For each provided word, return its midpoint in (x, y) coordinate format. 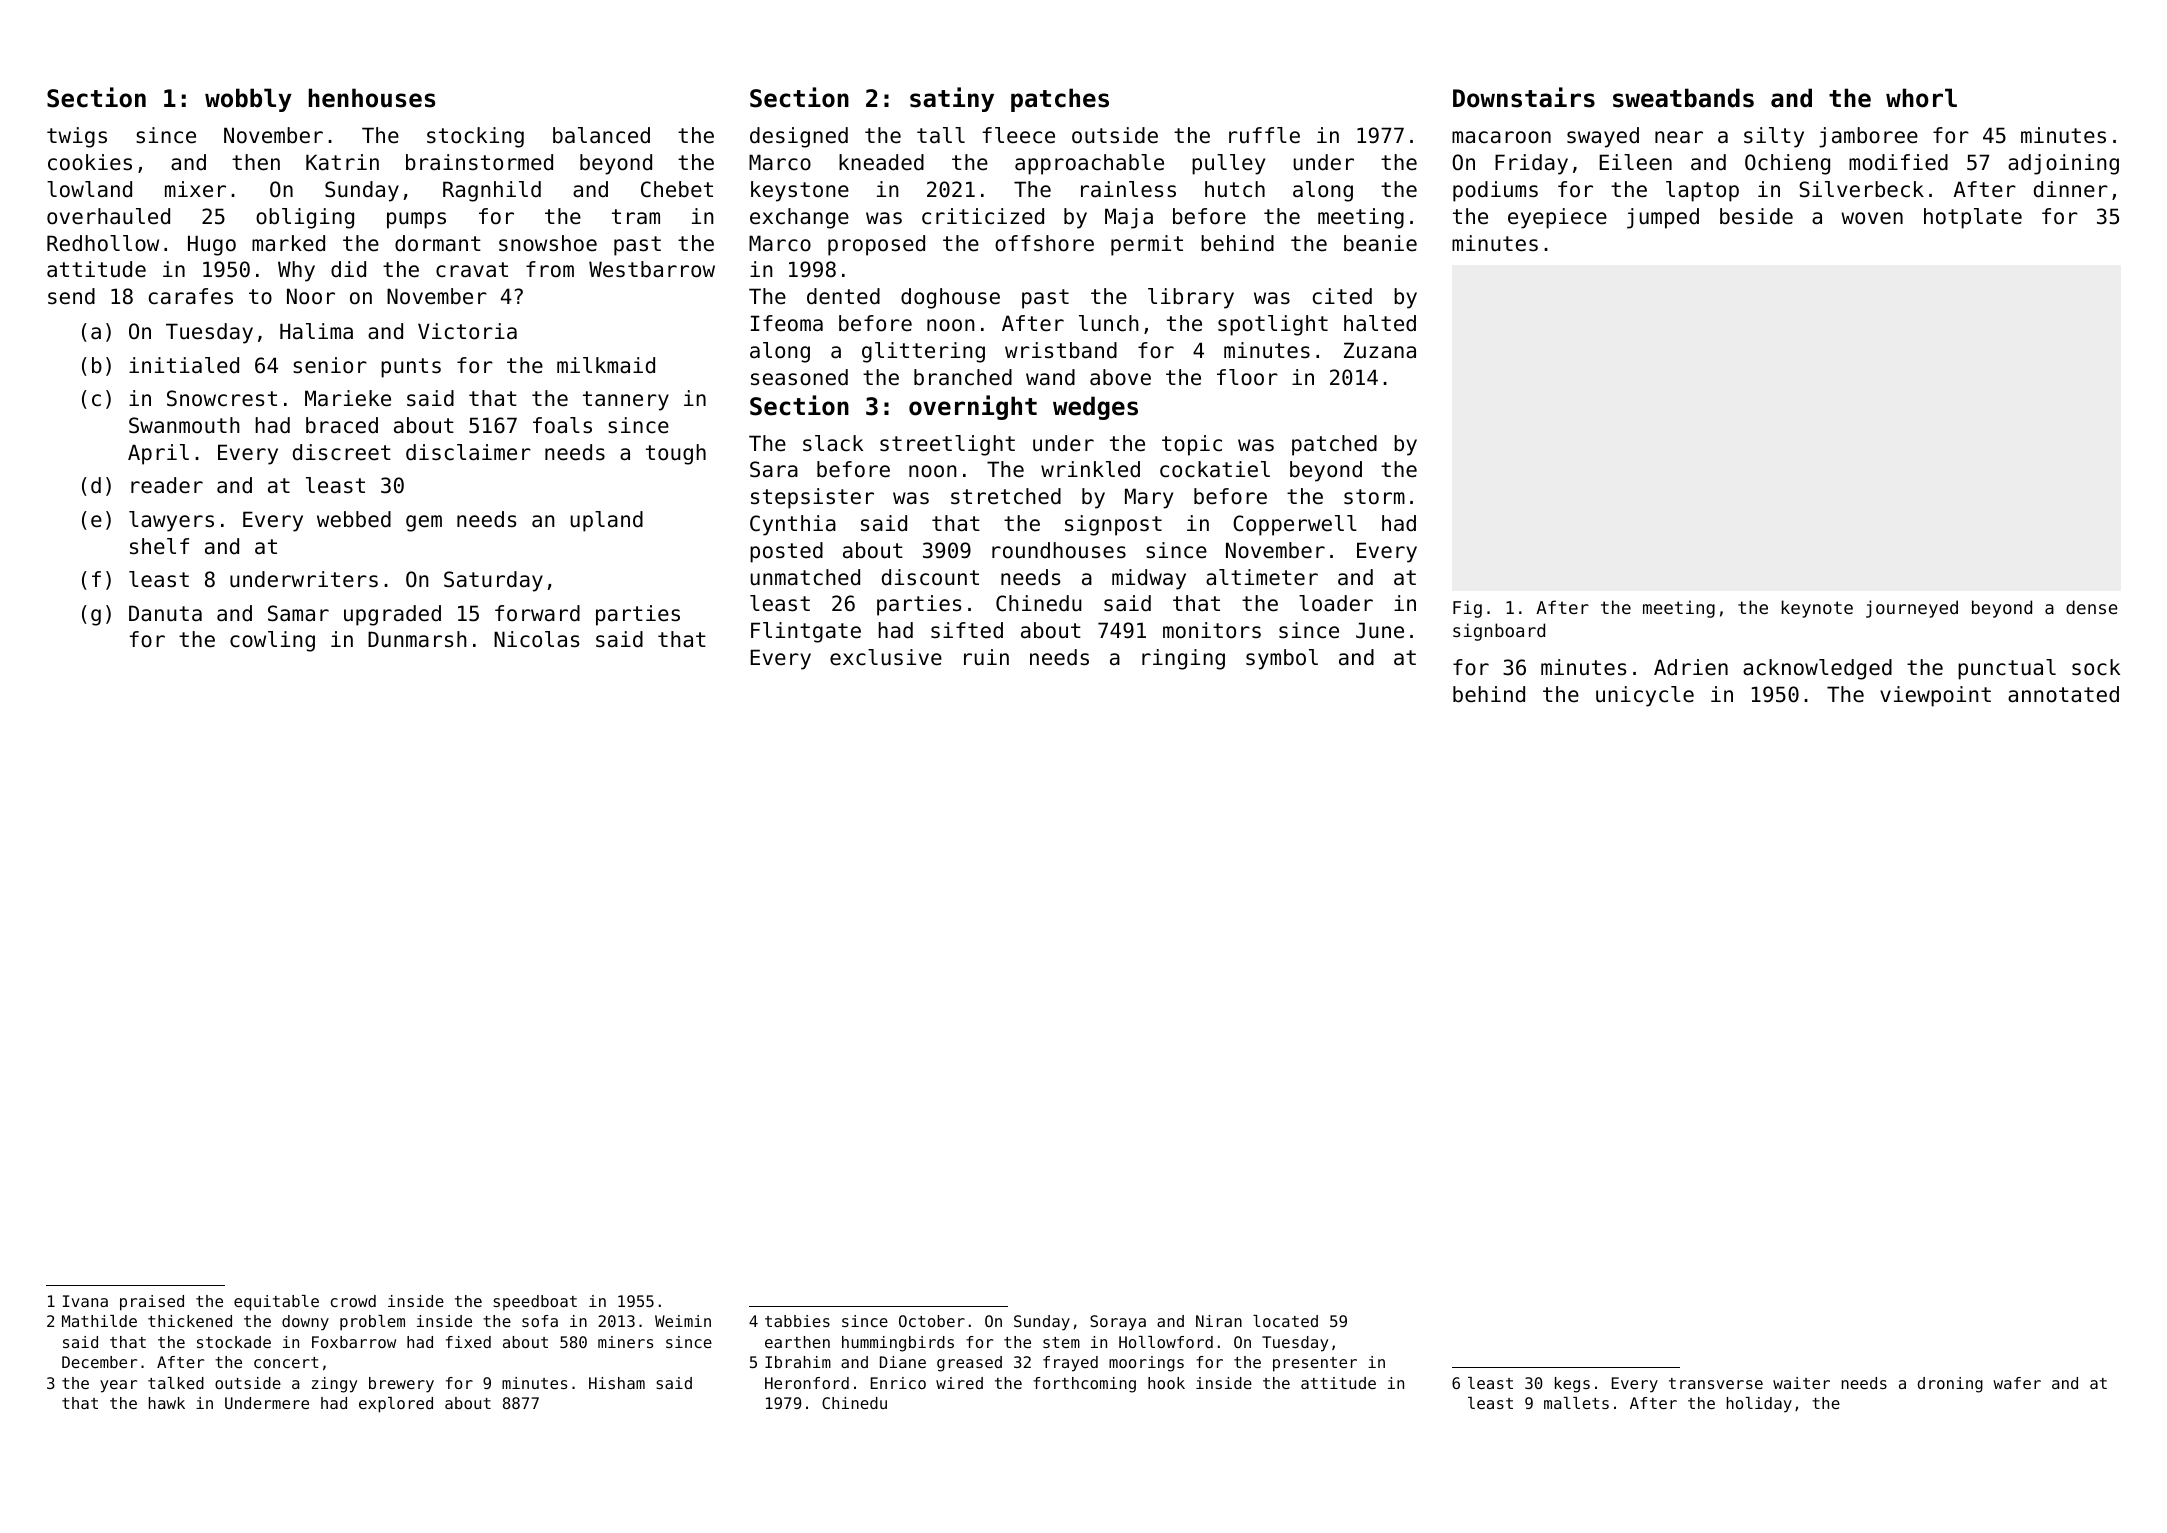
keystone (800, 191)
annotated (2063, 694)
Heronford (807, 1383)
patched (1334, 445)
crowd (353, 1301)
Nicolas (536, 639)
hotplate (1973, 218)
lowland (89, 189)
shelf (159, 546)
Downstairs (1524, 97)
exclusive (886, 657)
